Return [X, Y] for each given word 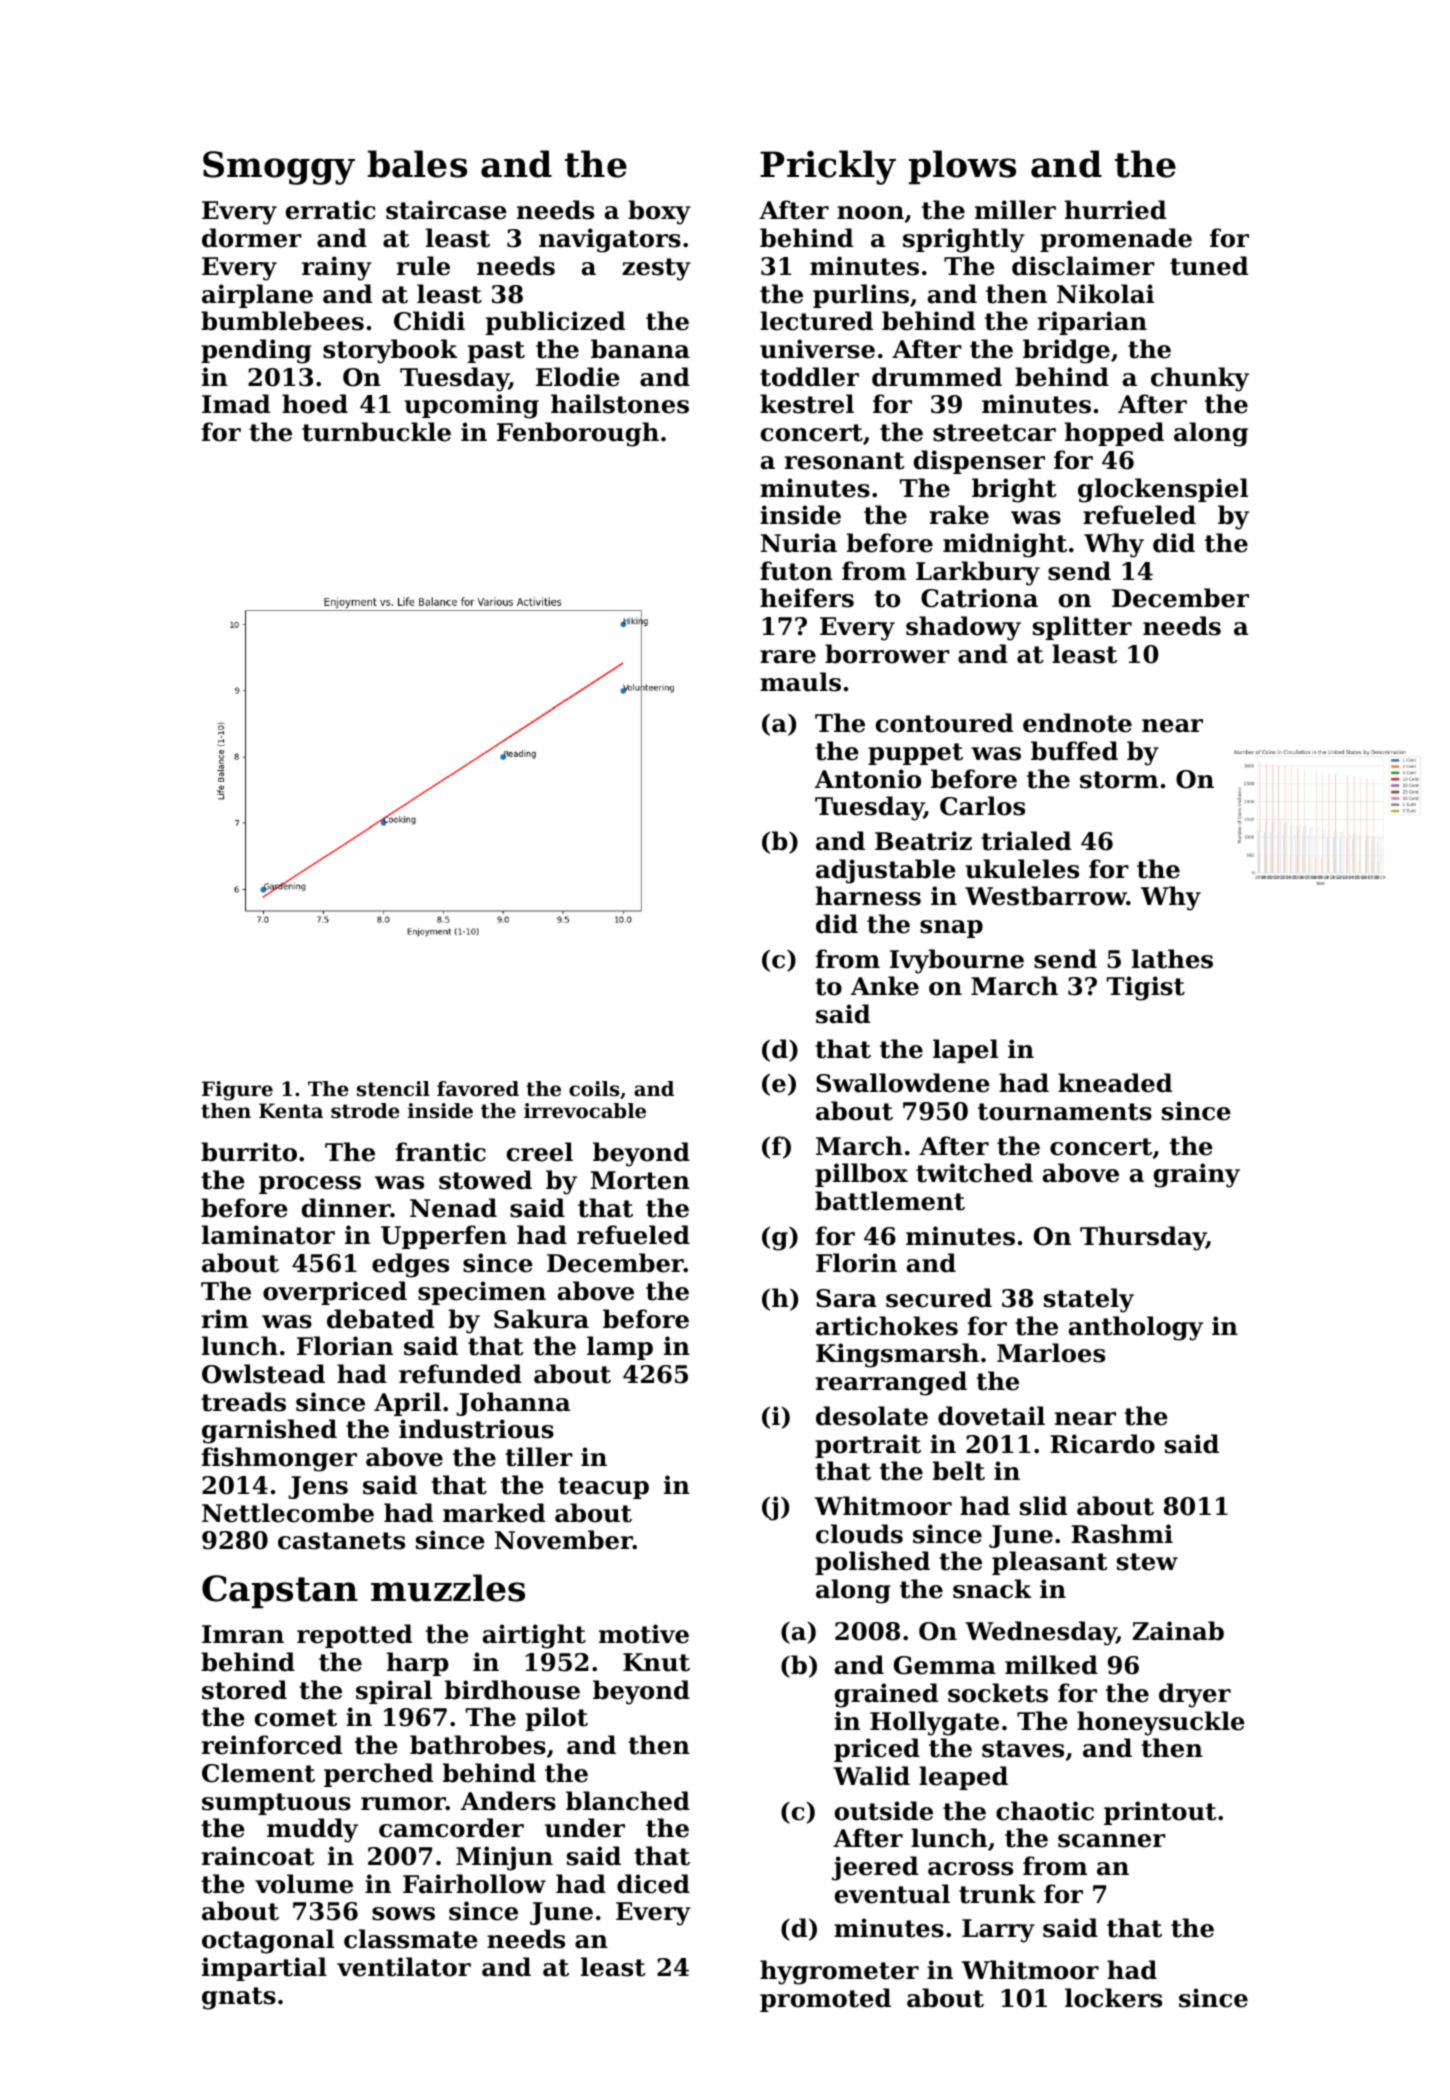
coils [594, 1089]
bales [417, 164]
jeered [875, 1868]
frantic [441, 1152]
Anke [885, 986]
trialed [1026, 841]
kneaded [1115, 1083]
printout [1160, 1813]
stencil [393, 1089]
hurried [1115, 210]
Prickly [828, 167]
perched [378, 1775]
